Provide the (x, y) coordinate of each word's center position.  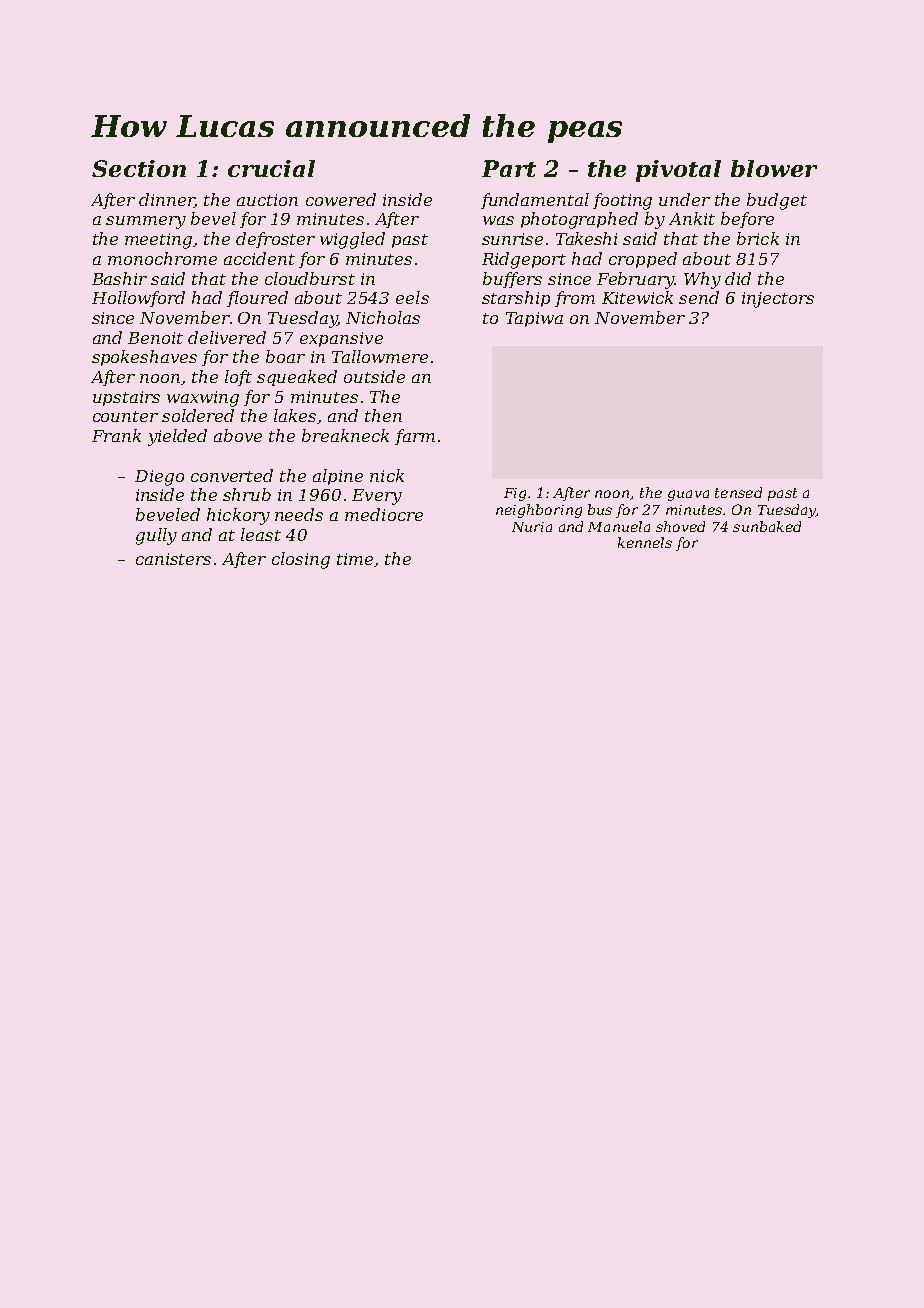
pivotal (678, 171)
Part (509, 168)
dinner (167, 200)
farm (415, 437)
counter (125, 416)
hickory (238, 516)
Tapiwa (534, 319)
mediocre (384, 514)
